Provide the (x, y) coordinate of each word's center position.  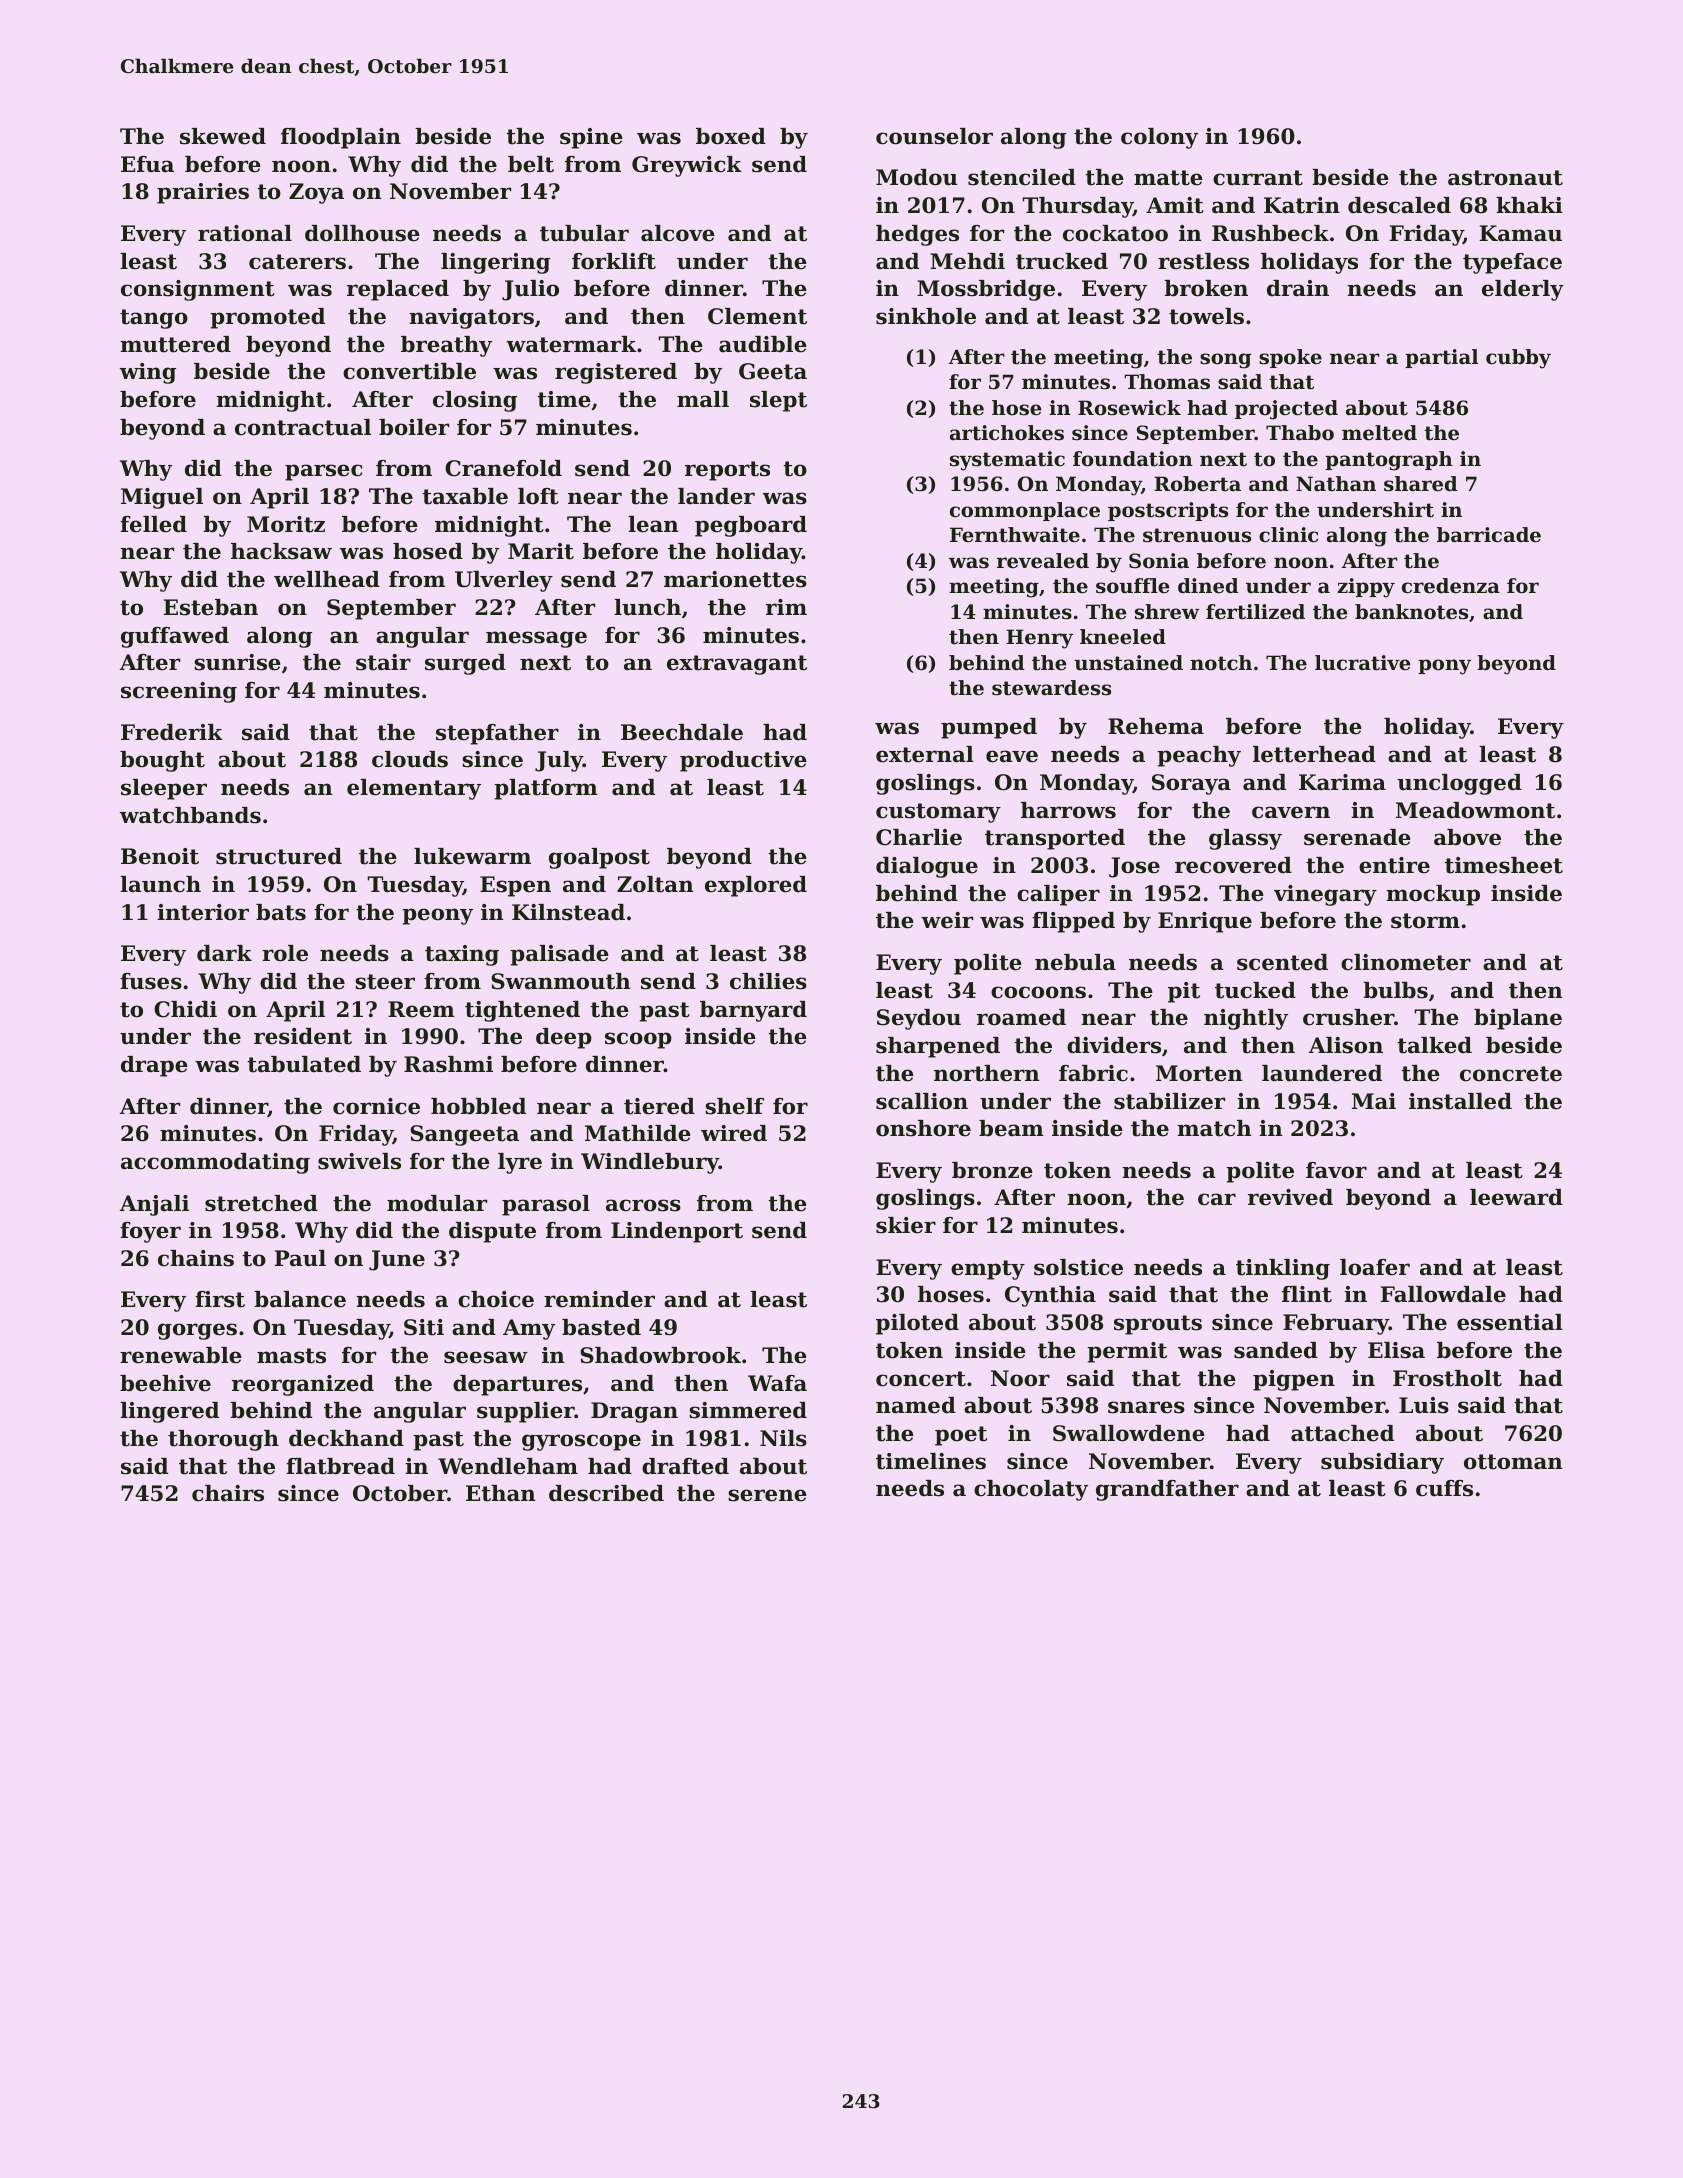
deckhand (346, 1438)
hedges (917, 235)
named (916, 1405)
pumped (989, 728)
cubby (1518, 359)
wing (148, 373)
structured (279, 856)
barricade (1489, 535)
